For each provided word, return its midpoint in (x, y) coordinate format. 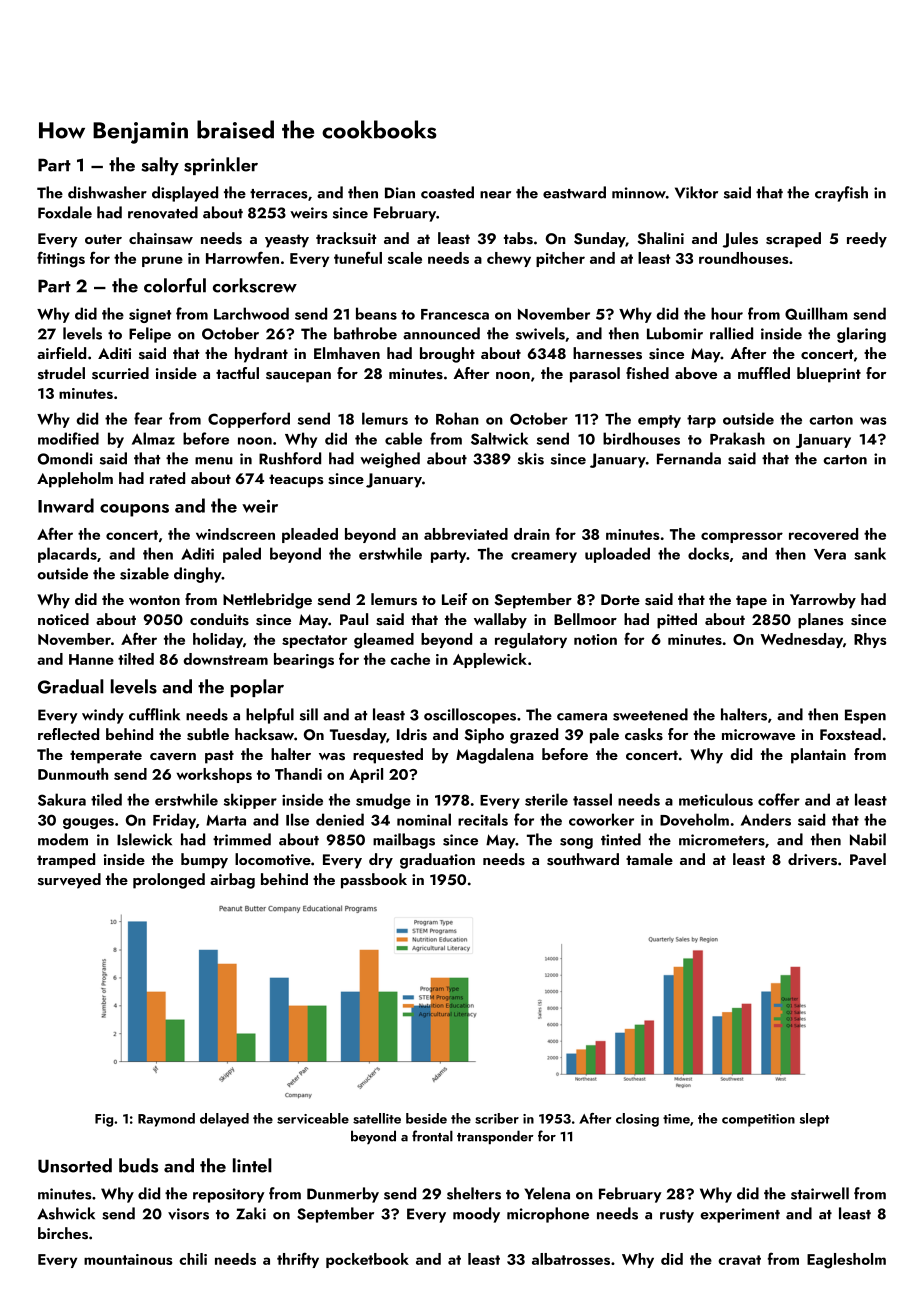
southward (583, 859)
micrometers (722, 840)
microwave (758, 735)
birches (63, 1233)
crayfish (841, 194)
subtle (208, 734)
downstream (225, 659)
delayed (224, 1120)
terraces (279, 194)
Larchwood (251, 313)
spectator (314, 641)
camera (582, 717)
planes (820, 621)
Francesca (455, 314)
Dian (400, 193)
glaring (861, 335)
